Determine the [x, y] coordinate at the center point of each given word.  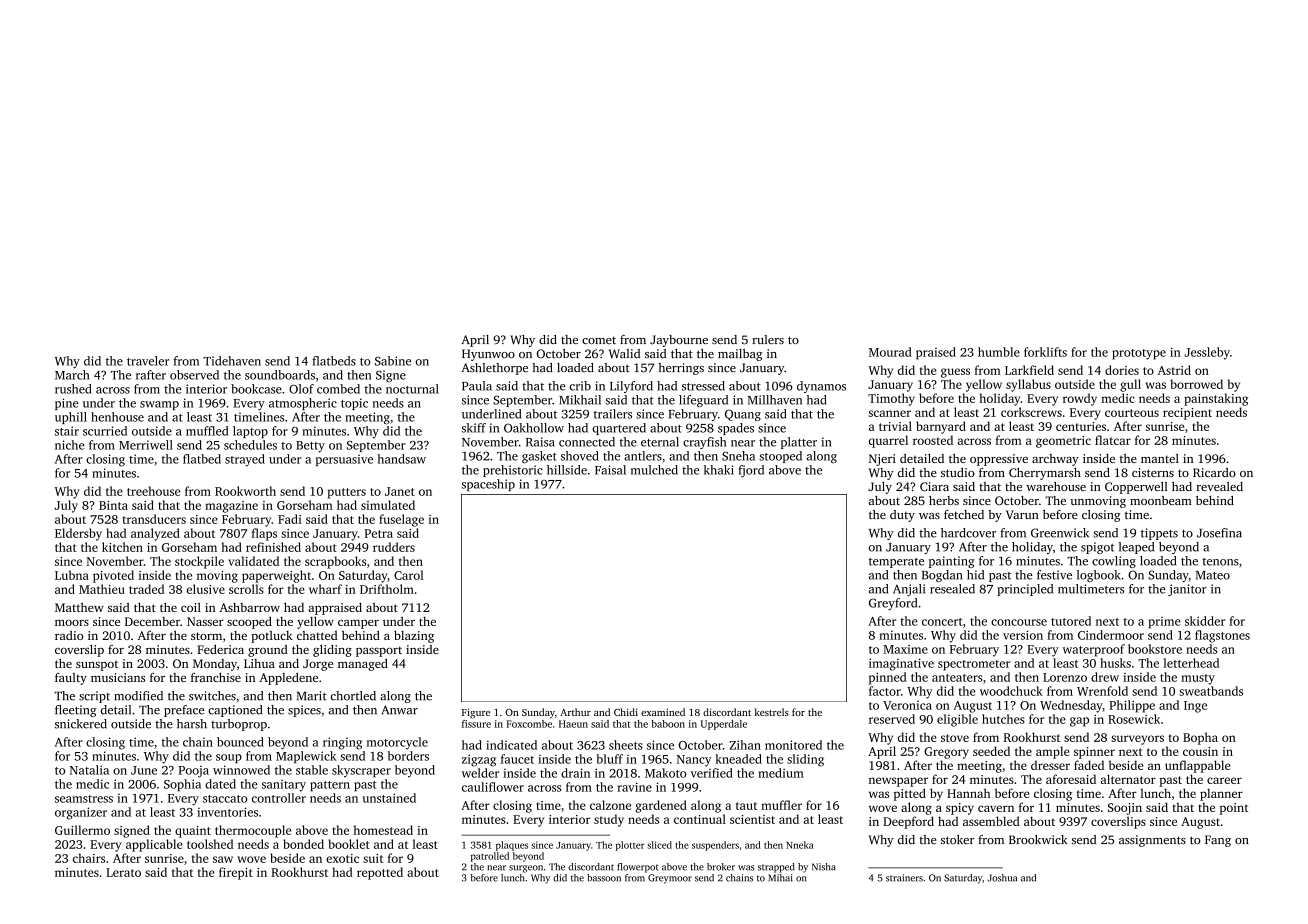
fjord [751, 471]
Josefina [1219, 533]
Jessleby [1207, 353]
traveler [148, 361]
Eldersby [78, 534]
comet [599, 340]
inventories [227, 812]
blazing [414, 636]
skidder [1205, 621]
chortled [353, 696]
